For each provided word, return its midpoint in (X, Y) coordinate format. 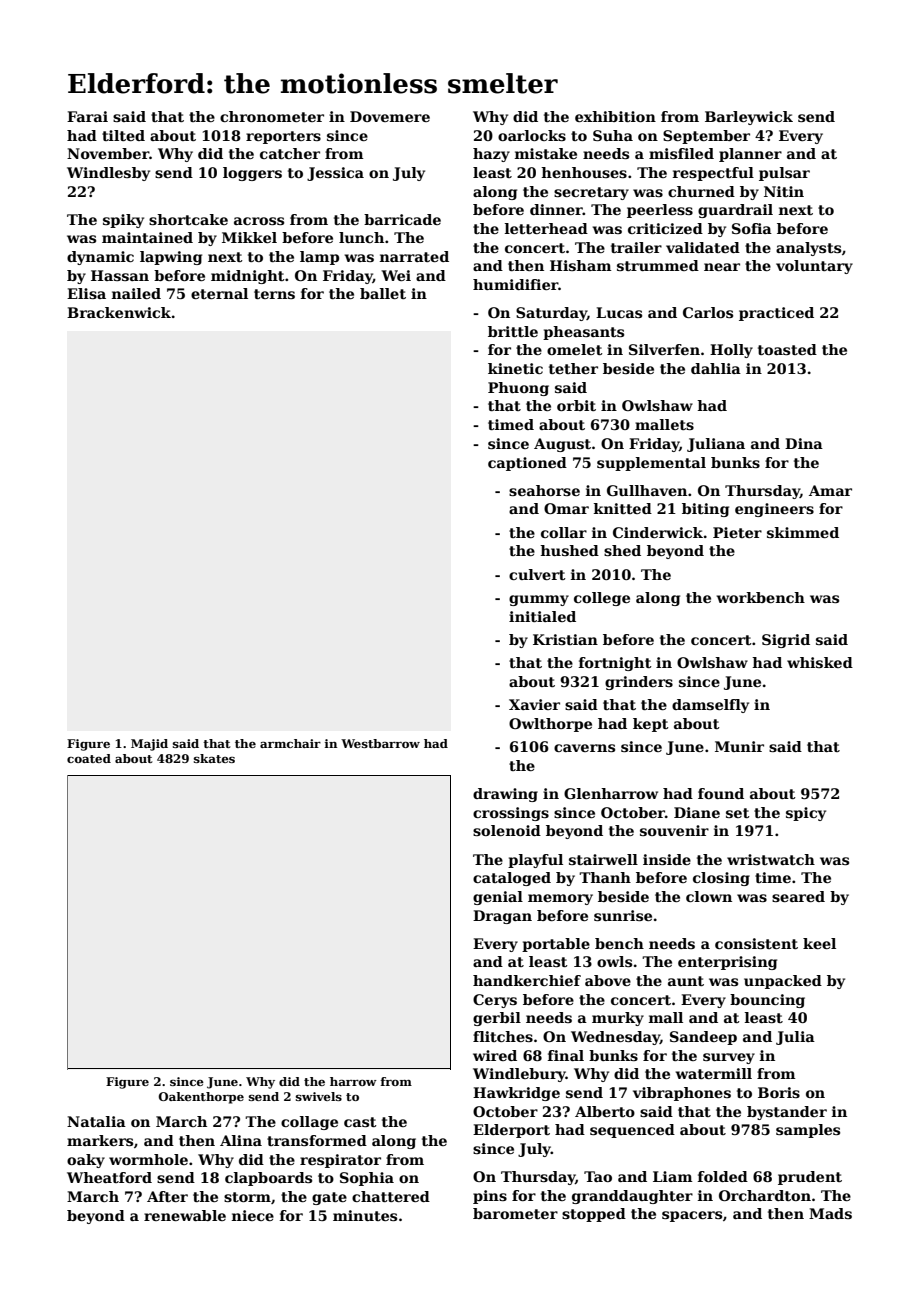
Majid (149, 745)
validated (703, 247)
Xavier (534, 704)
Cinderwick (658, 532)
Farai (87, 116)
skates (214, 758)
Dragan (502, 917)
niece (253, 1215)
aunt (686, 981)
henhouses (584, 172)
